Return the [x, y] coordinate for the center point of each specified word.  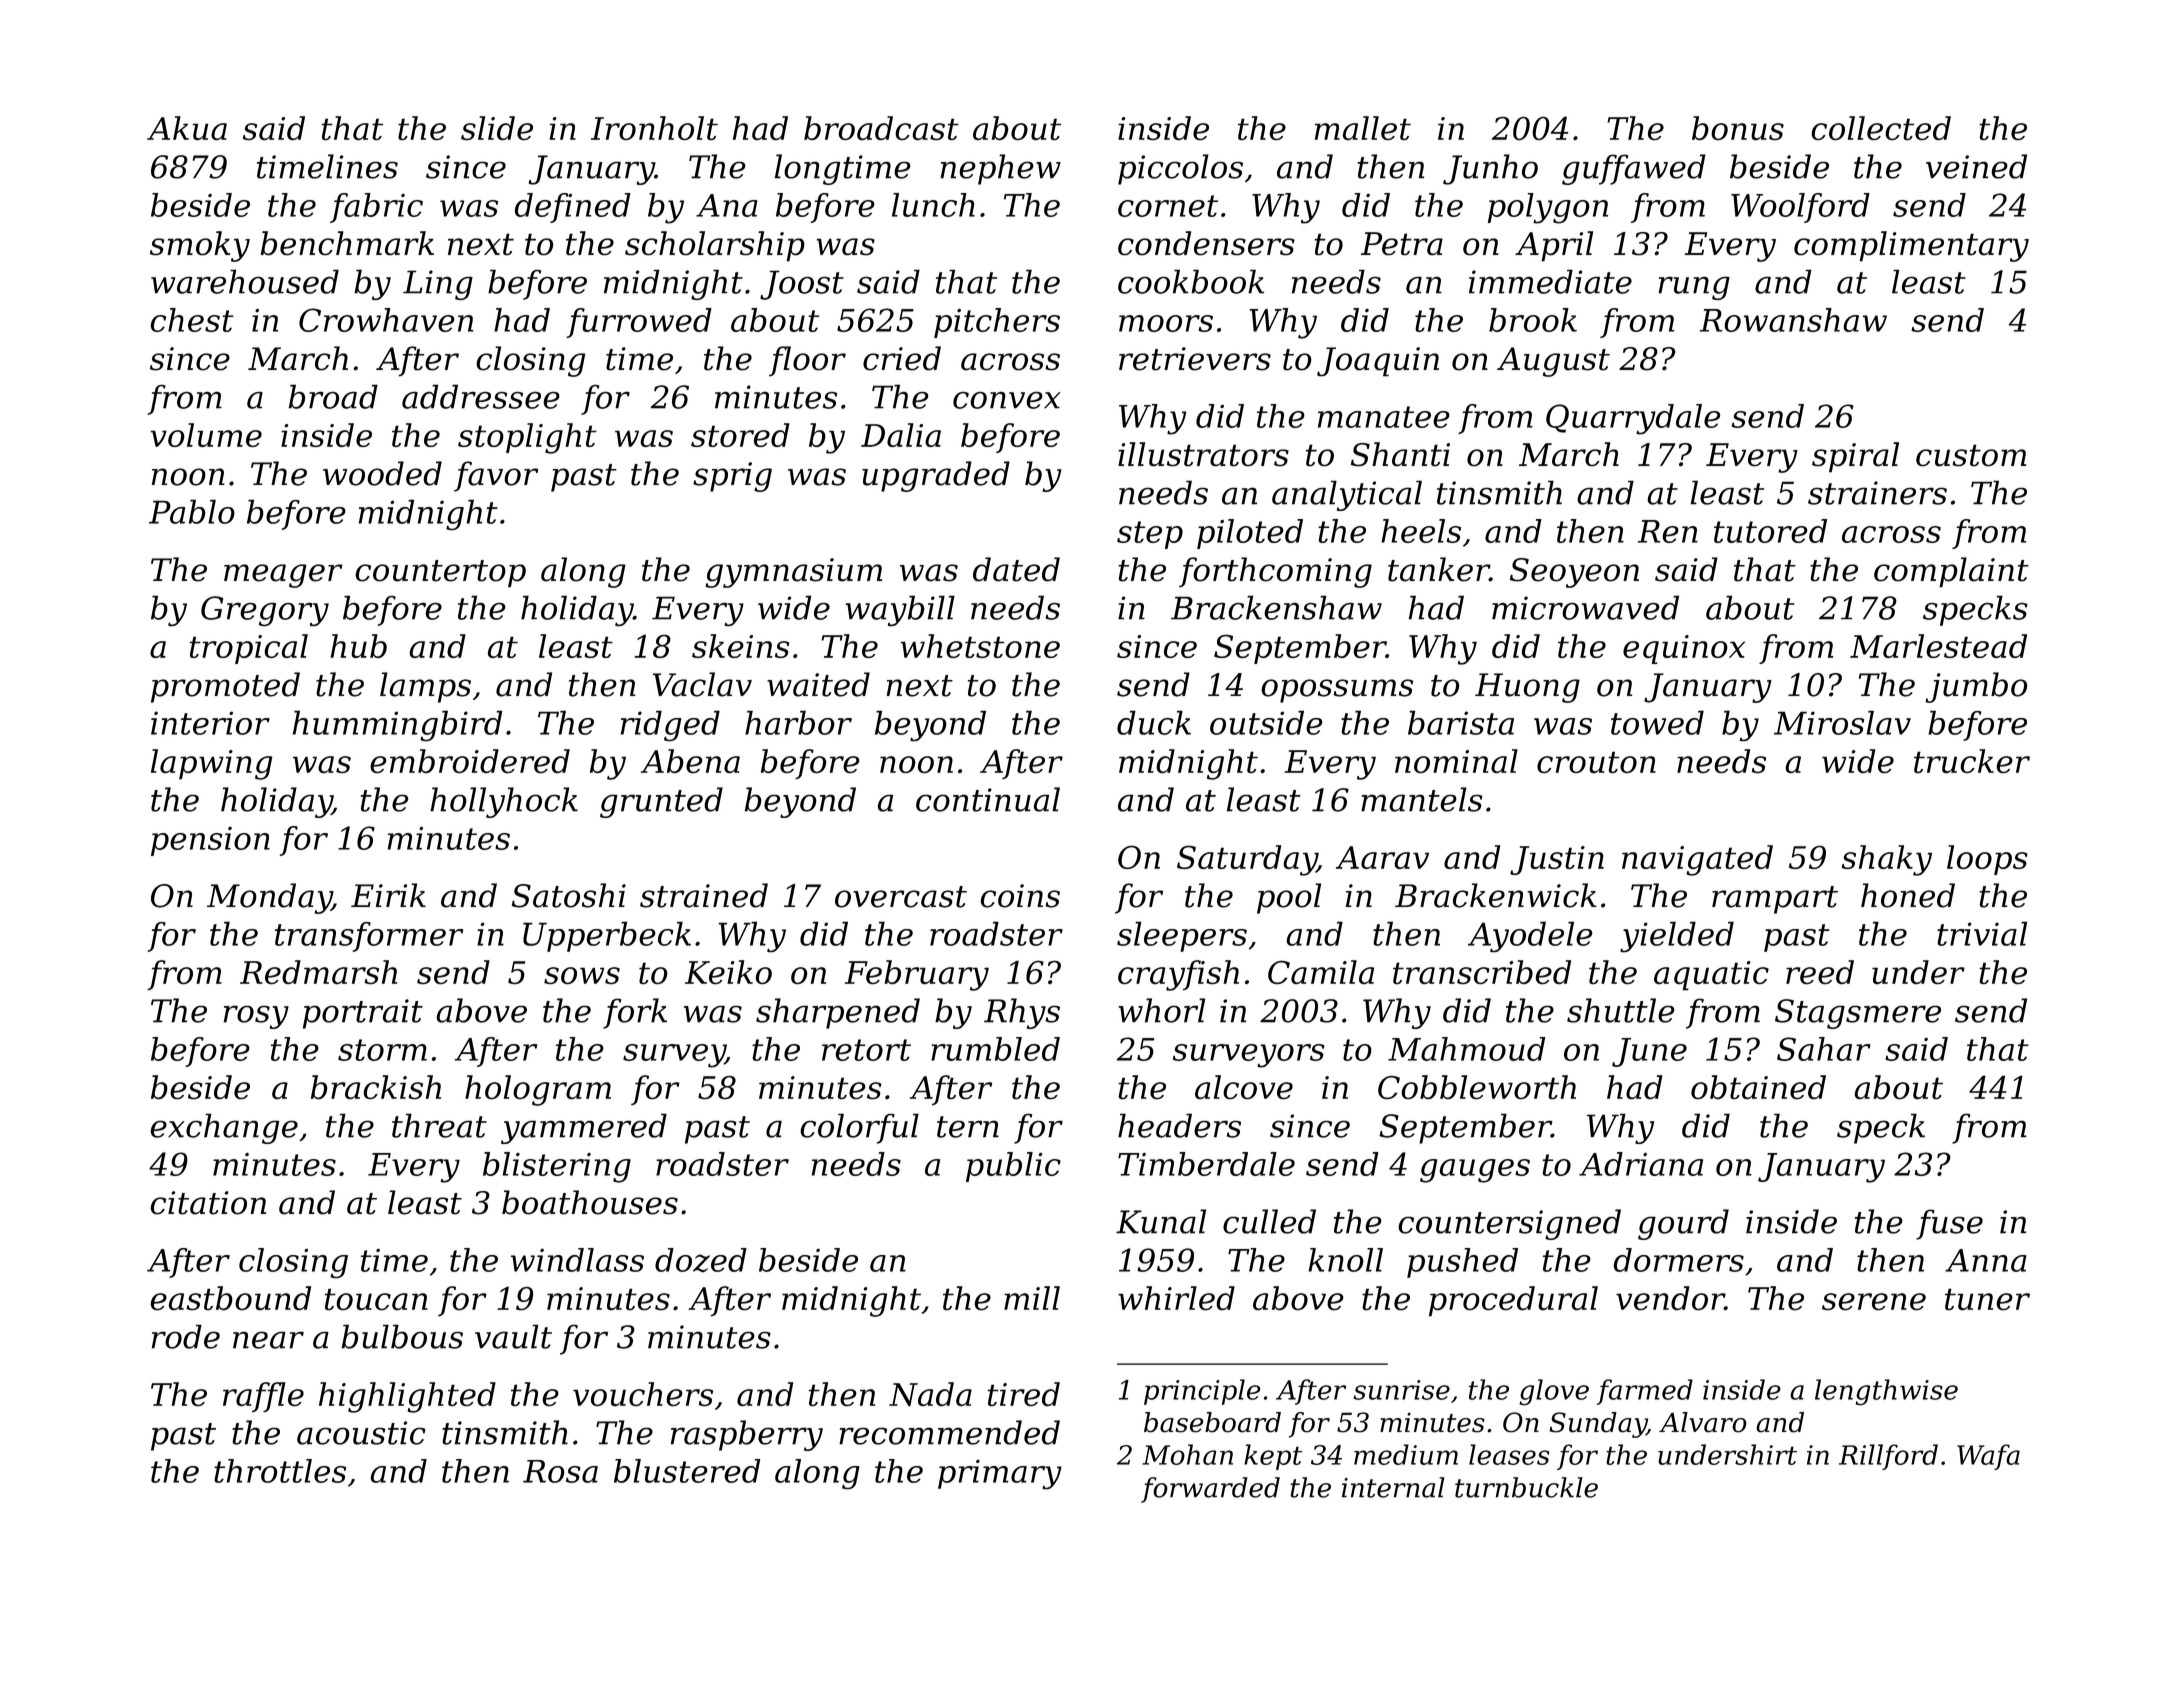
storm [382, 1050]
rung [1694, 288]
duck [1154, 722]
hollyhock [504, 802]
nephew [1000, 169]
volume [206, 435]
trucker [1972, 761]
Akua [187, 128]
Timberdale [1206, 1164]
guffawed [1634, 169]
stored [740, 435]
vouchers [643, 1394]
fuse [1949, 1224]
